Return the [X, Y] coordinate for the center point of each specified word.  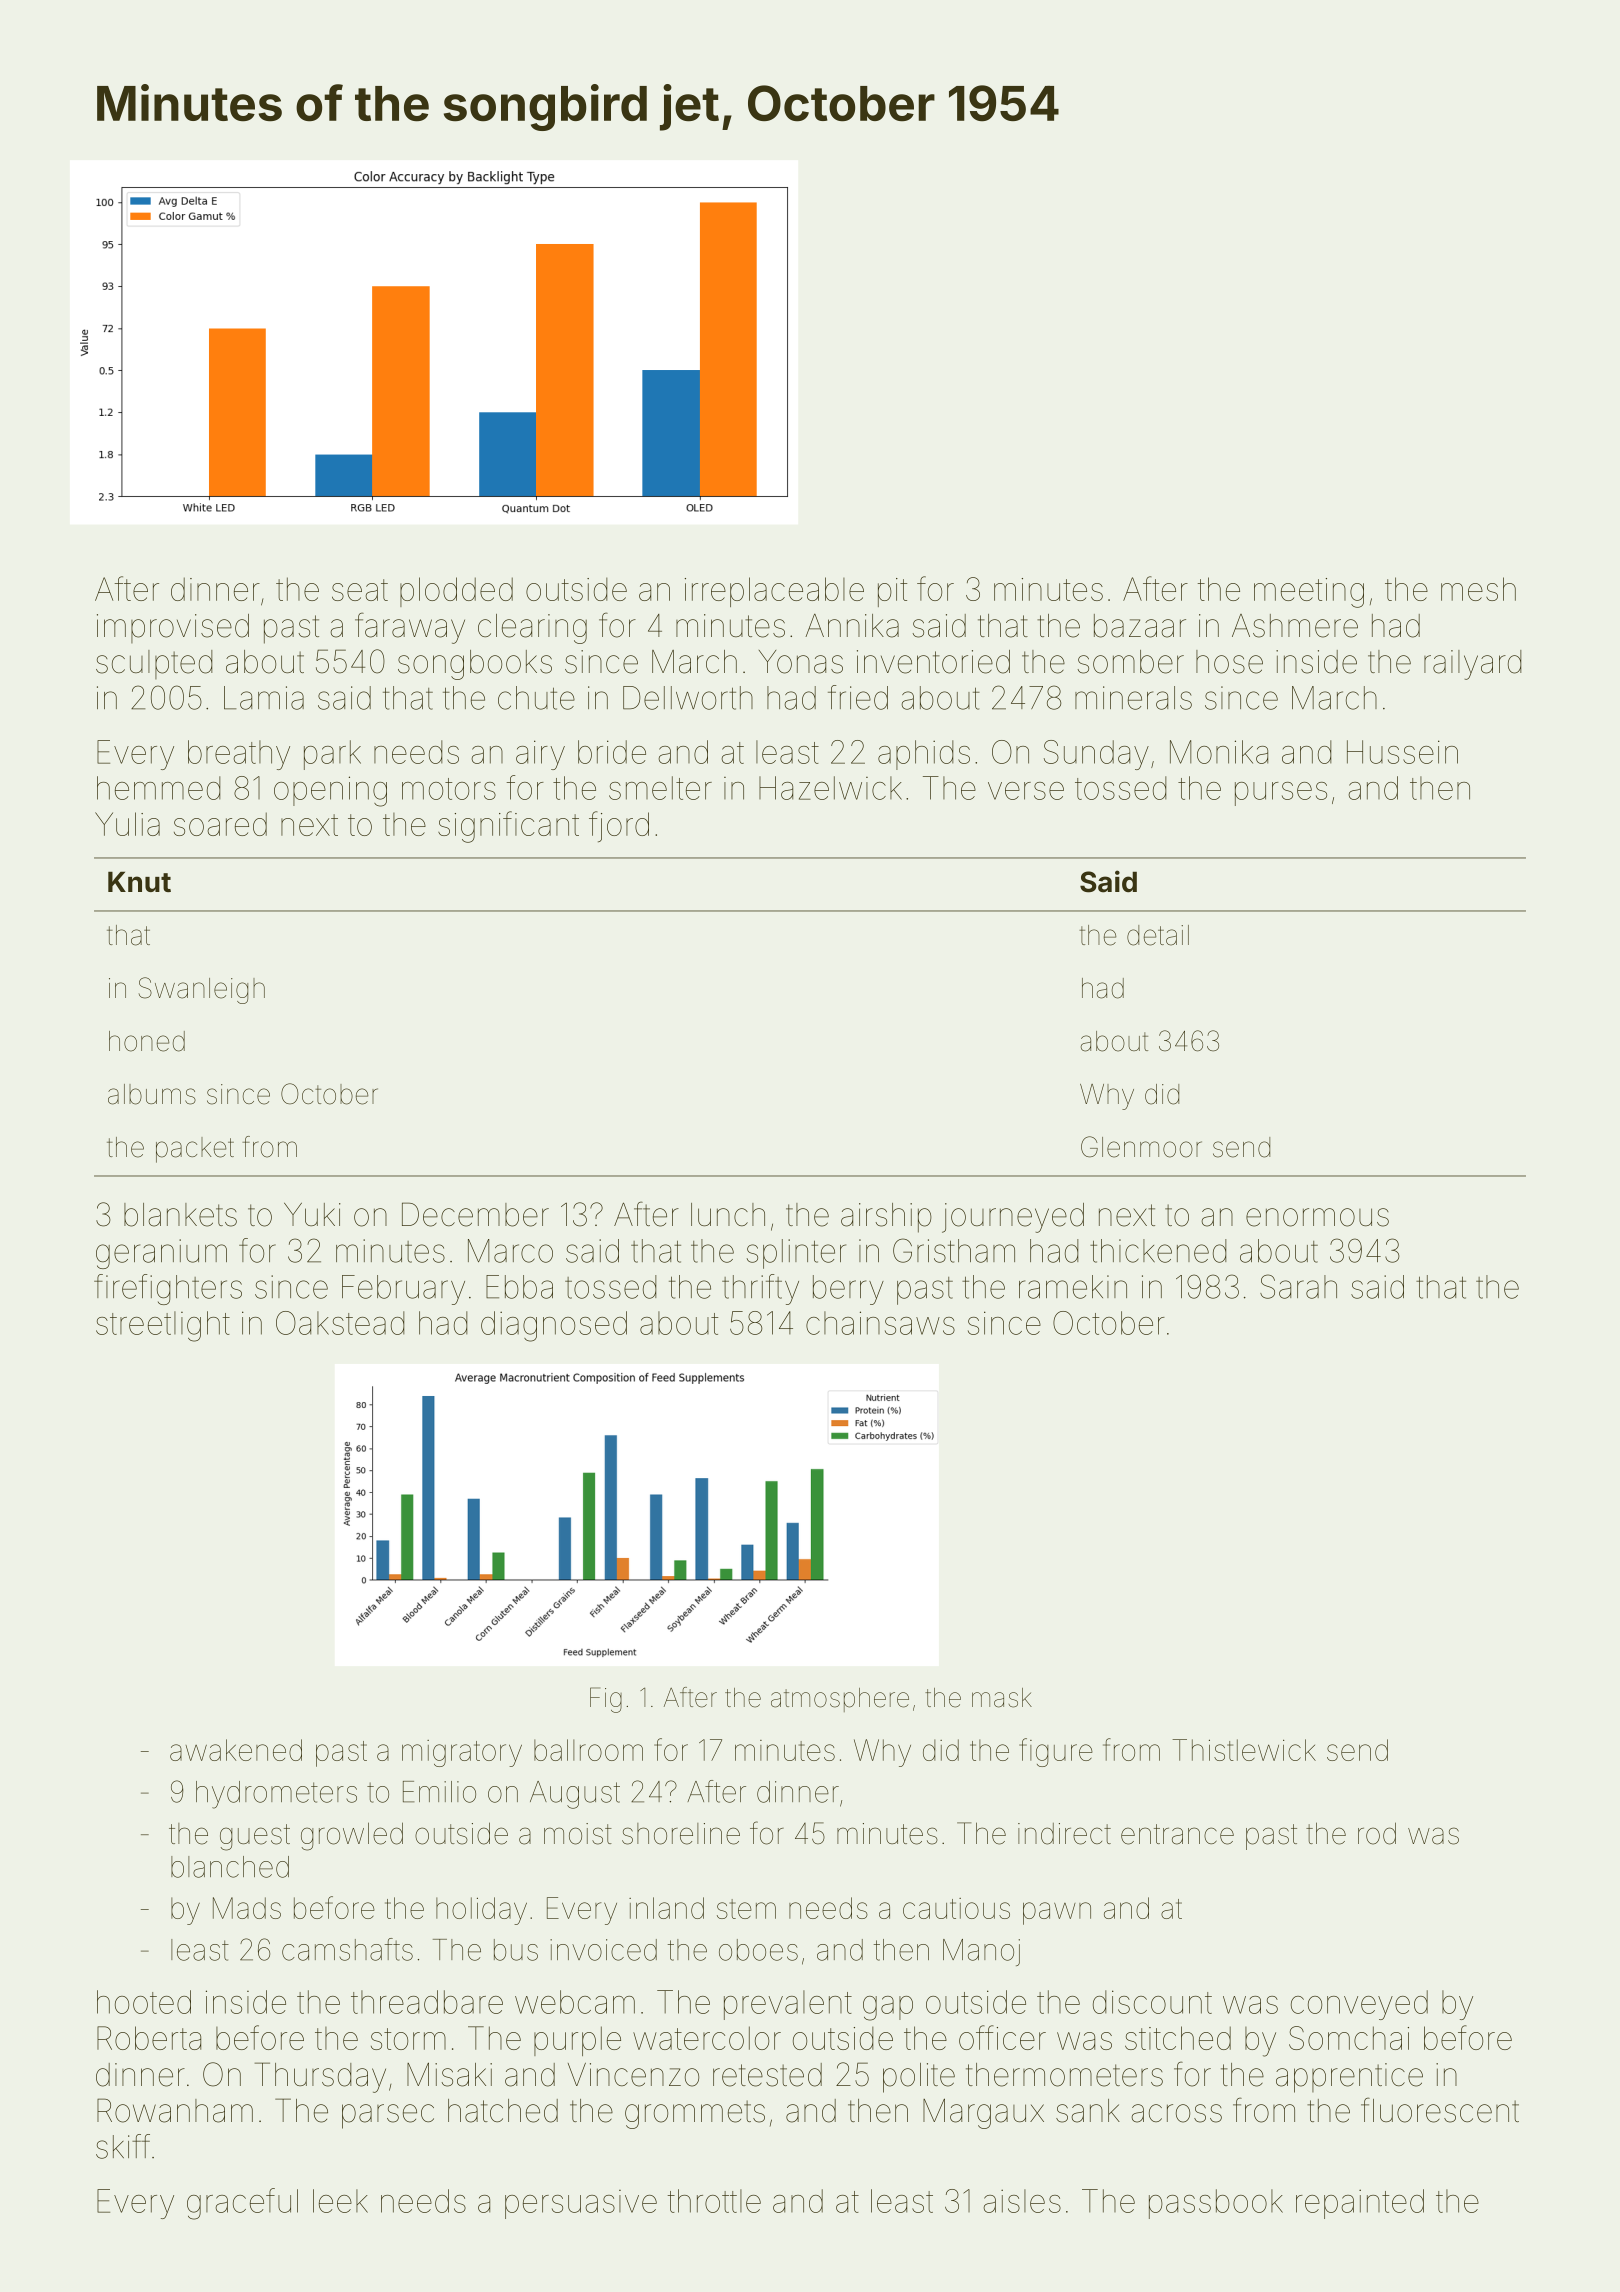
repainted [1360, 2204]
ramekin [1073, 1287]
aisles [1022, 2201]
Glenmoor [1141, 1147]
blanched [230, 1867]
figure [1056, 1752]
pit [892, 592]
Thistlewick [1244, 1750]
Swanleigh [202, 990]
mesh [1478, 589]
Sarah [1298, 1286]
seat [360, 590]
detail [1158, 935]
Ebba [519, 1287]
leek [340, 2201]
